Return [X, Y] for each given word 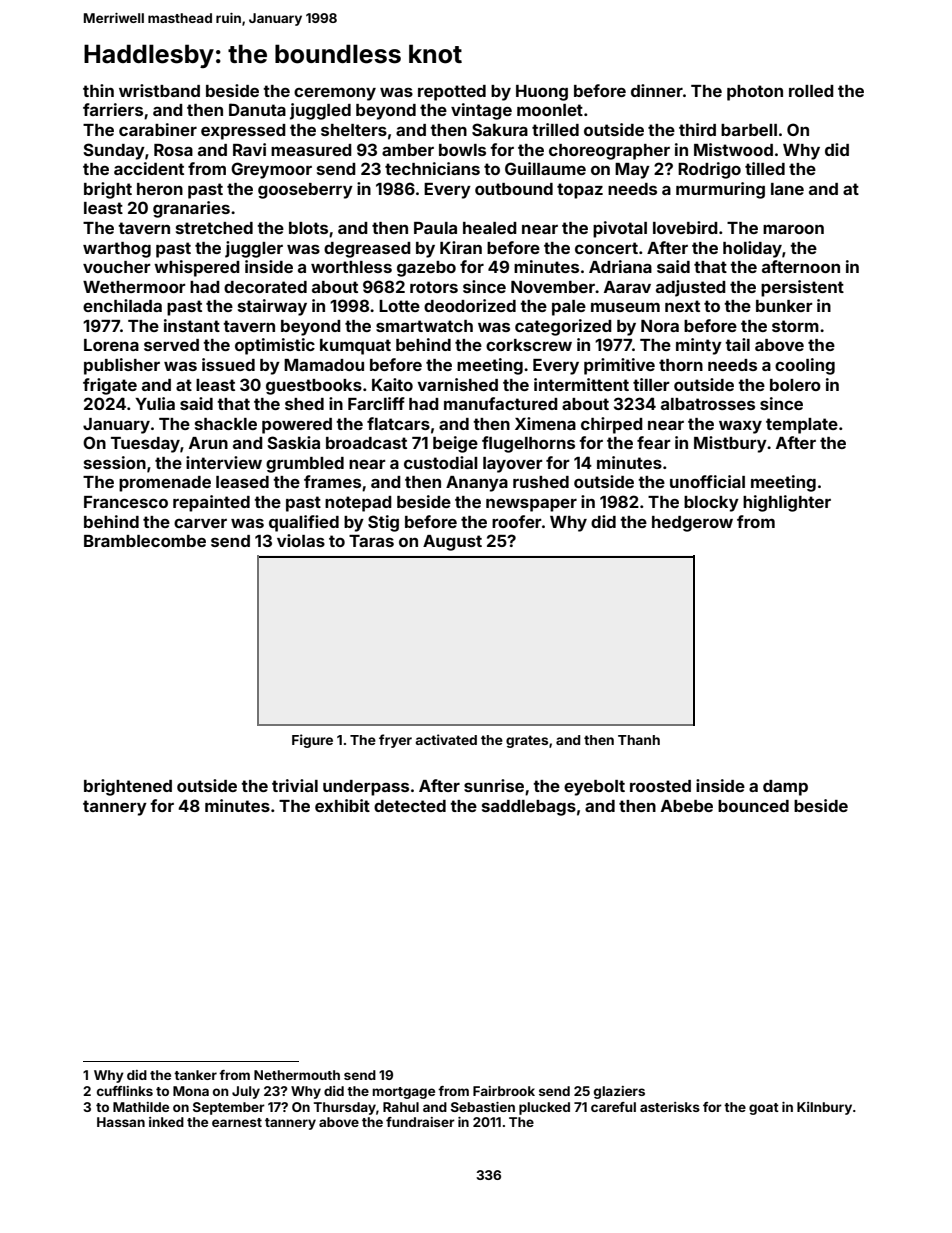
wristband [159, 90]
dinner [657, 90]
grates [527, 741]
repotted [452, 93]
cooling [805, 366]
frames [332, 481]
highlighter [787, 503]
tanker [195, 1075]
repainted [211, 503]
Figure [312, 741]
